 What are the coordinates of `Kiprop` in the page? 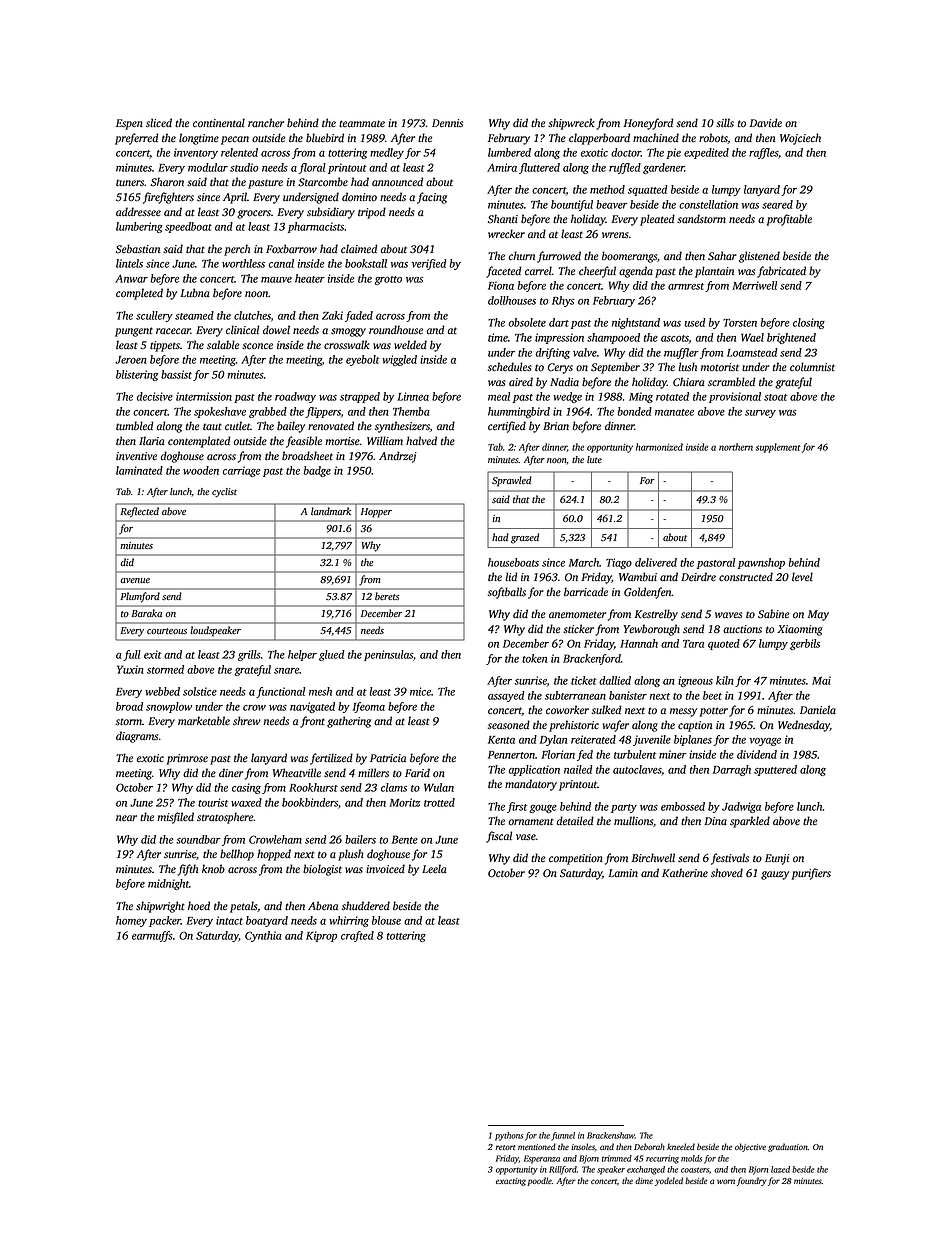 It's located at (321, 936).
